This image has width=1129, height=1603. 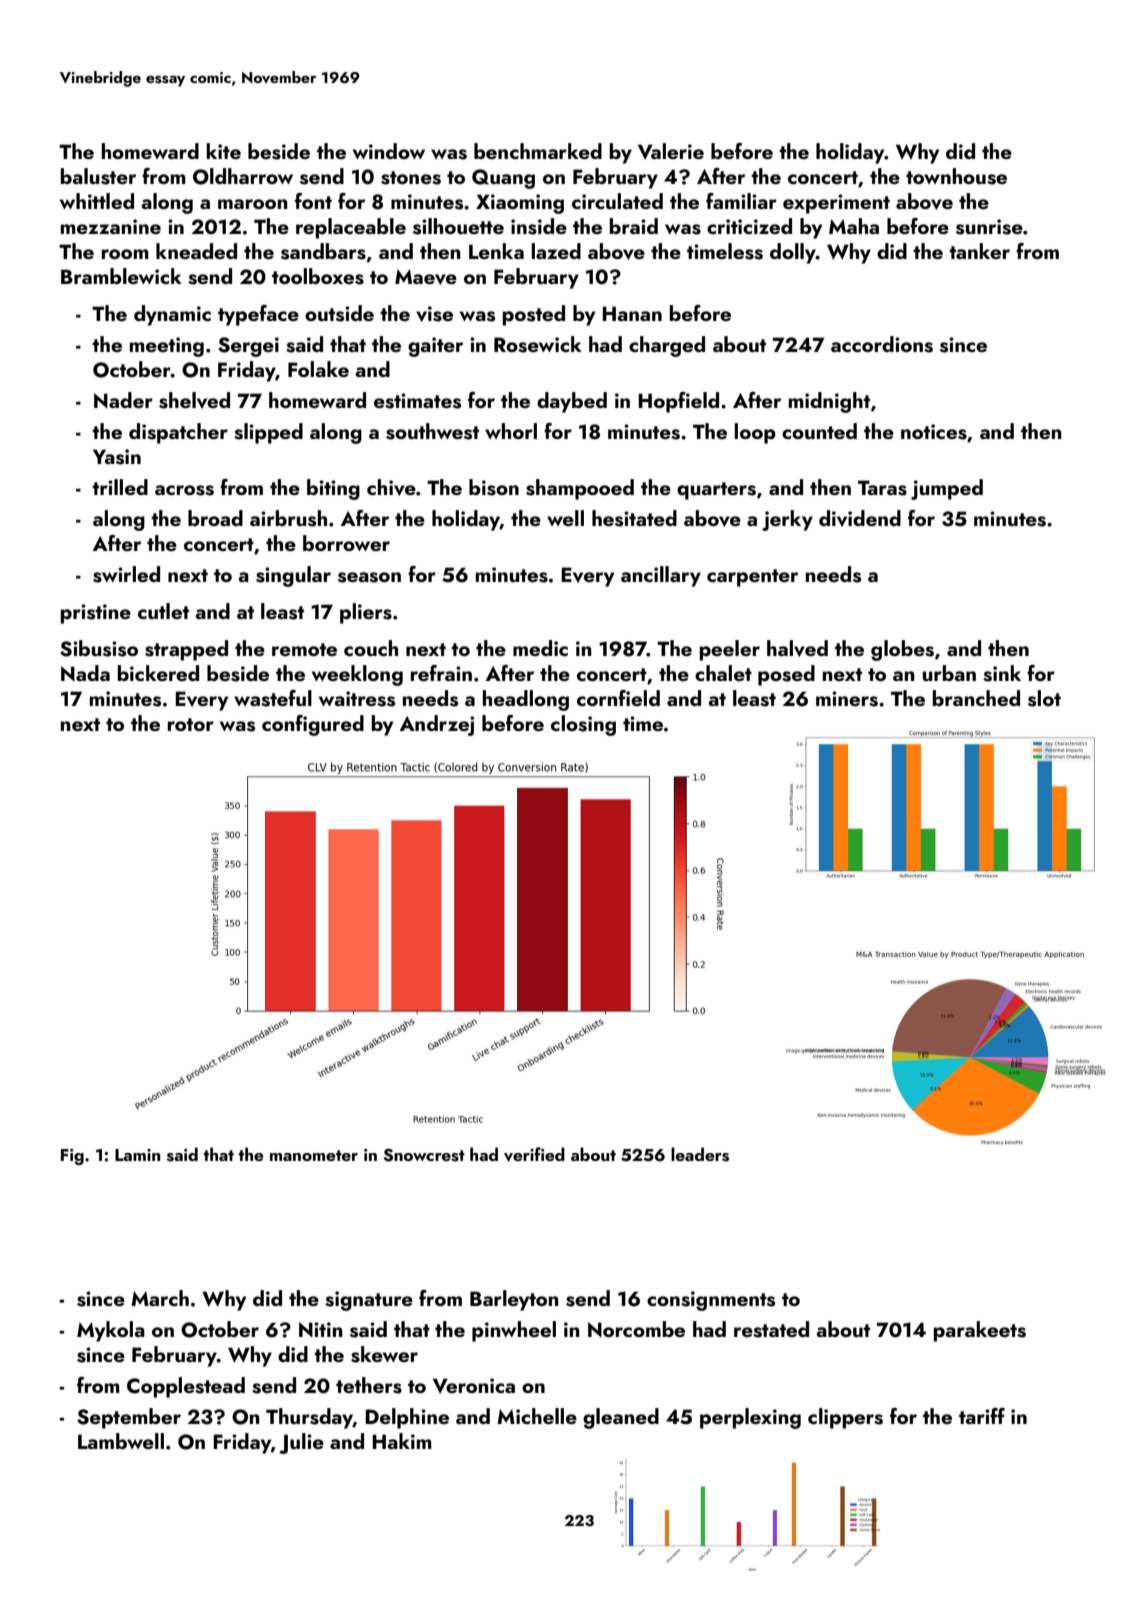 What do you see at coordinates (700, 1154) in the image?
I see `leaders` at bounding box center [700, 1154].
